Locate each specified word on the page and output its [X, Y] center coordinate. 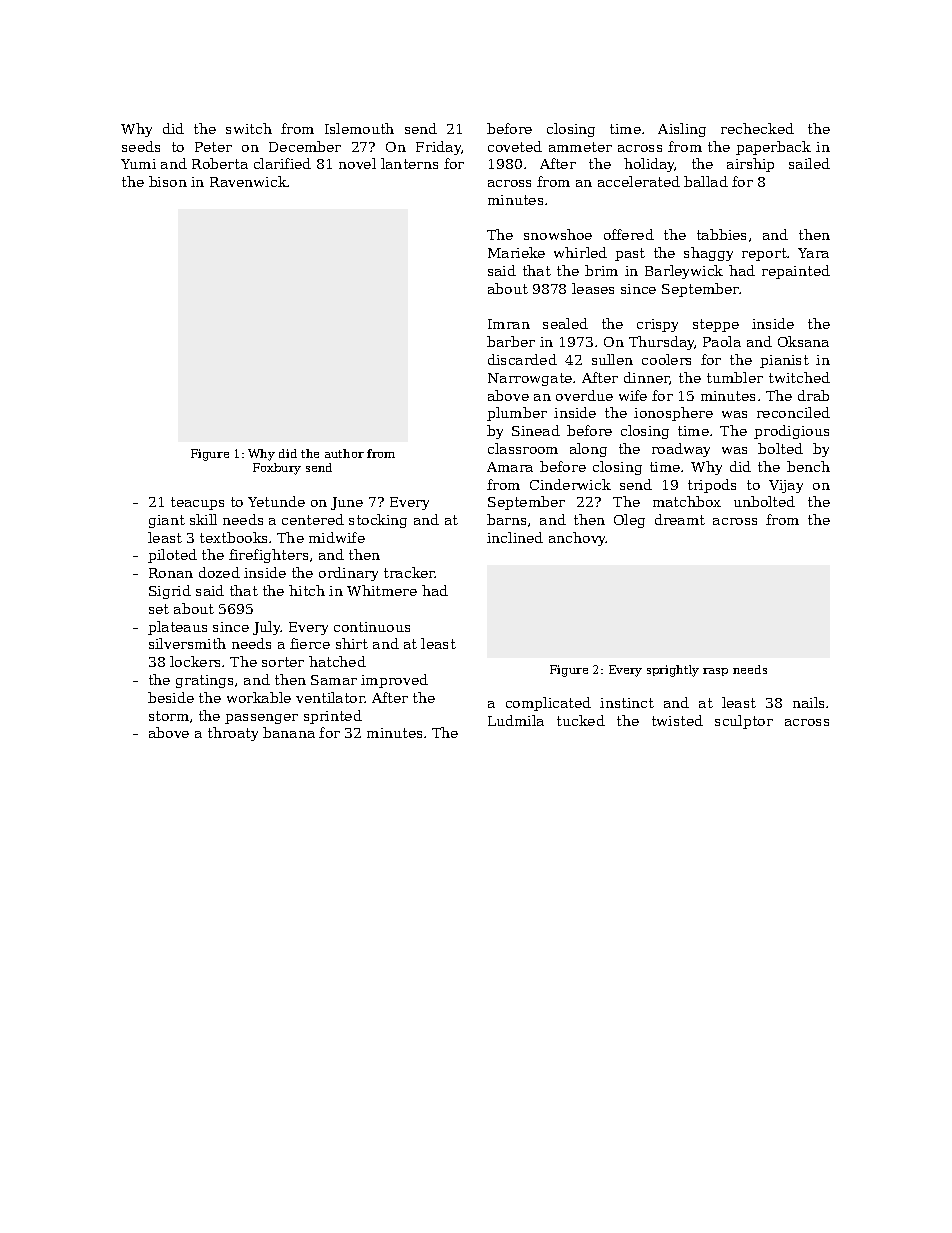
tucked [581, 720]
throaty [233, 734]
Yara [813, 253]
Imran [509, 324]
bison [168, 181]
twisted [677, 720]
